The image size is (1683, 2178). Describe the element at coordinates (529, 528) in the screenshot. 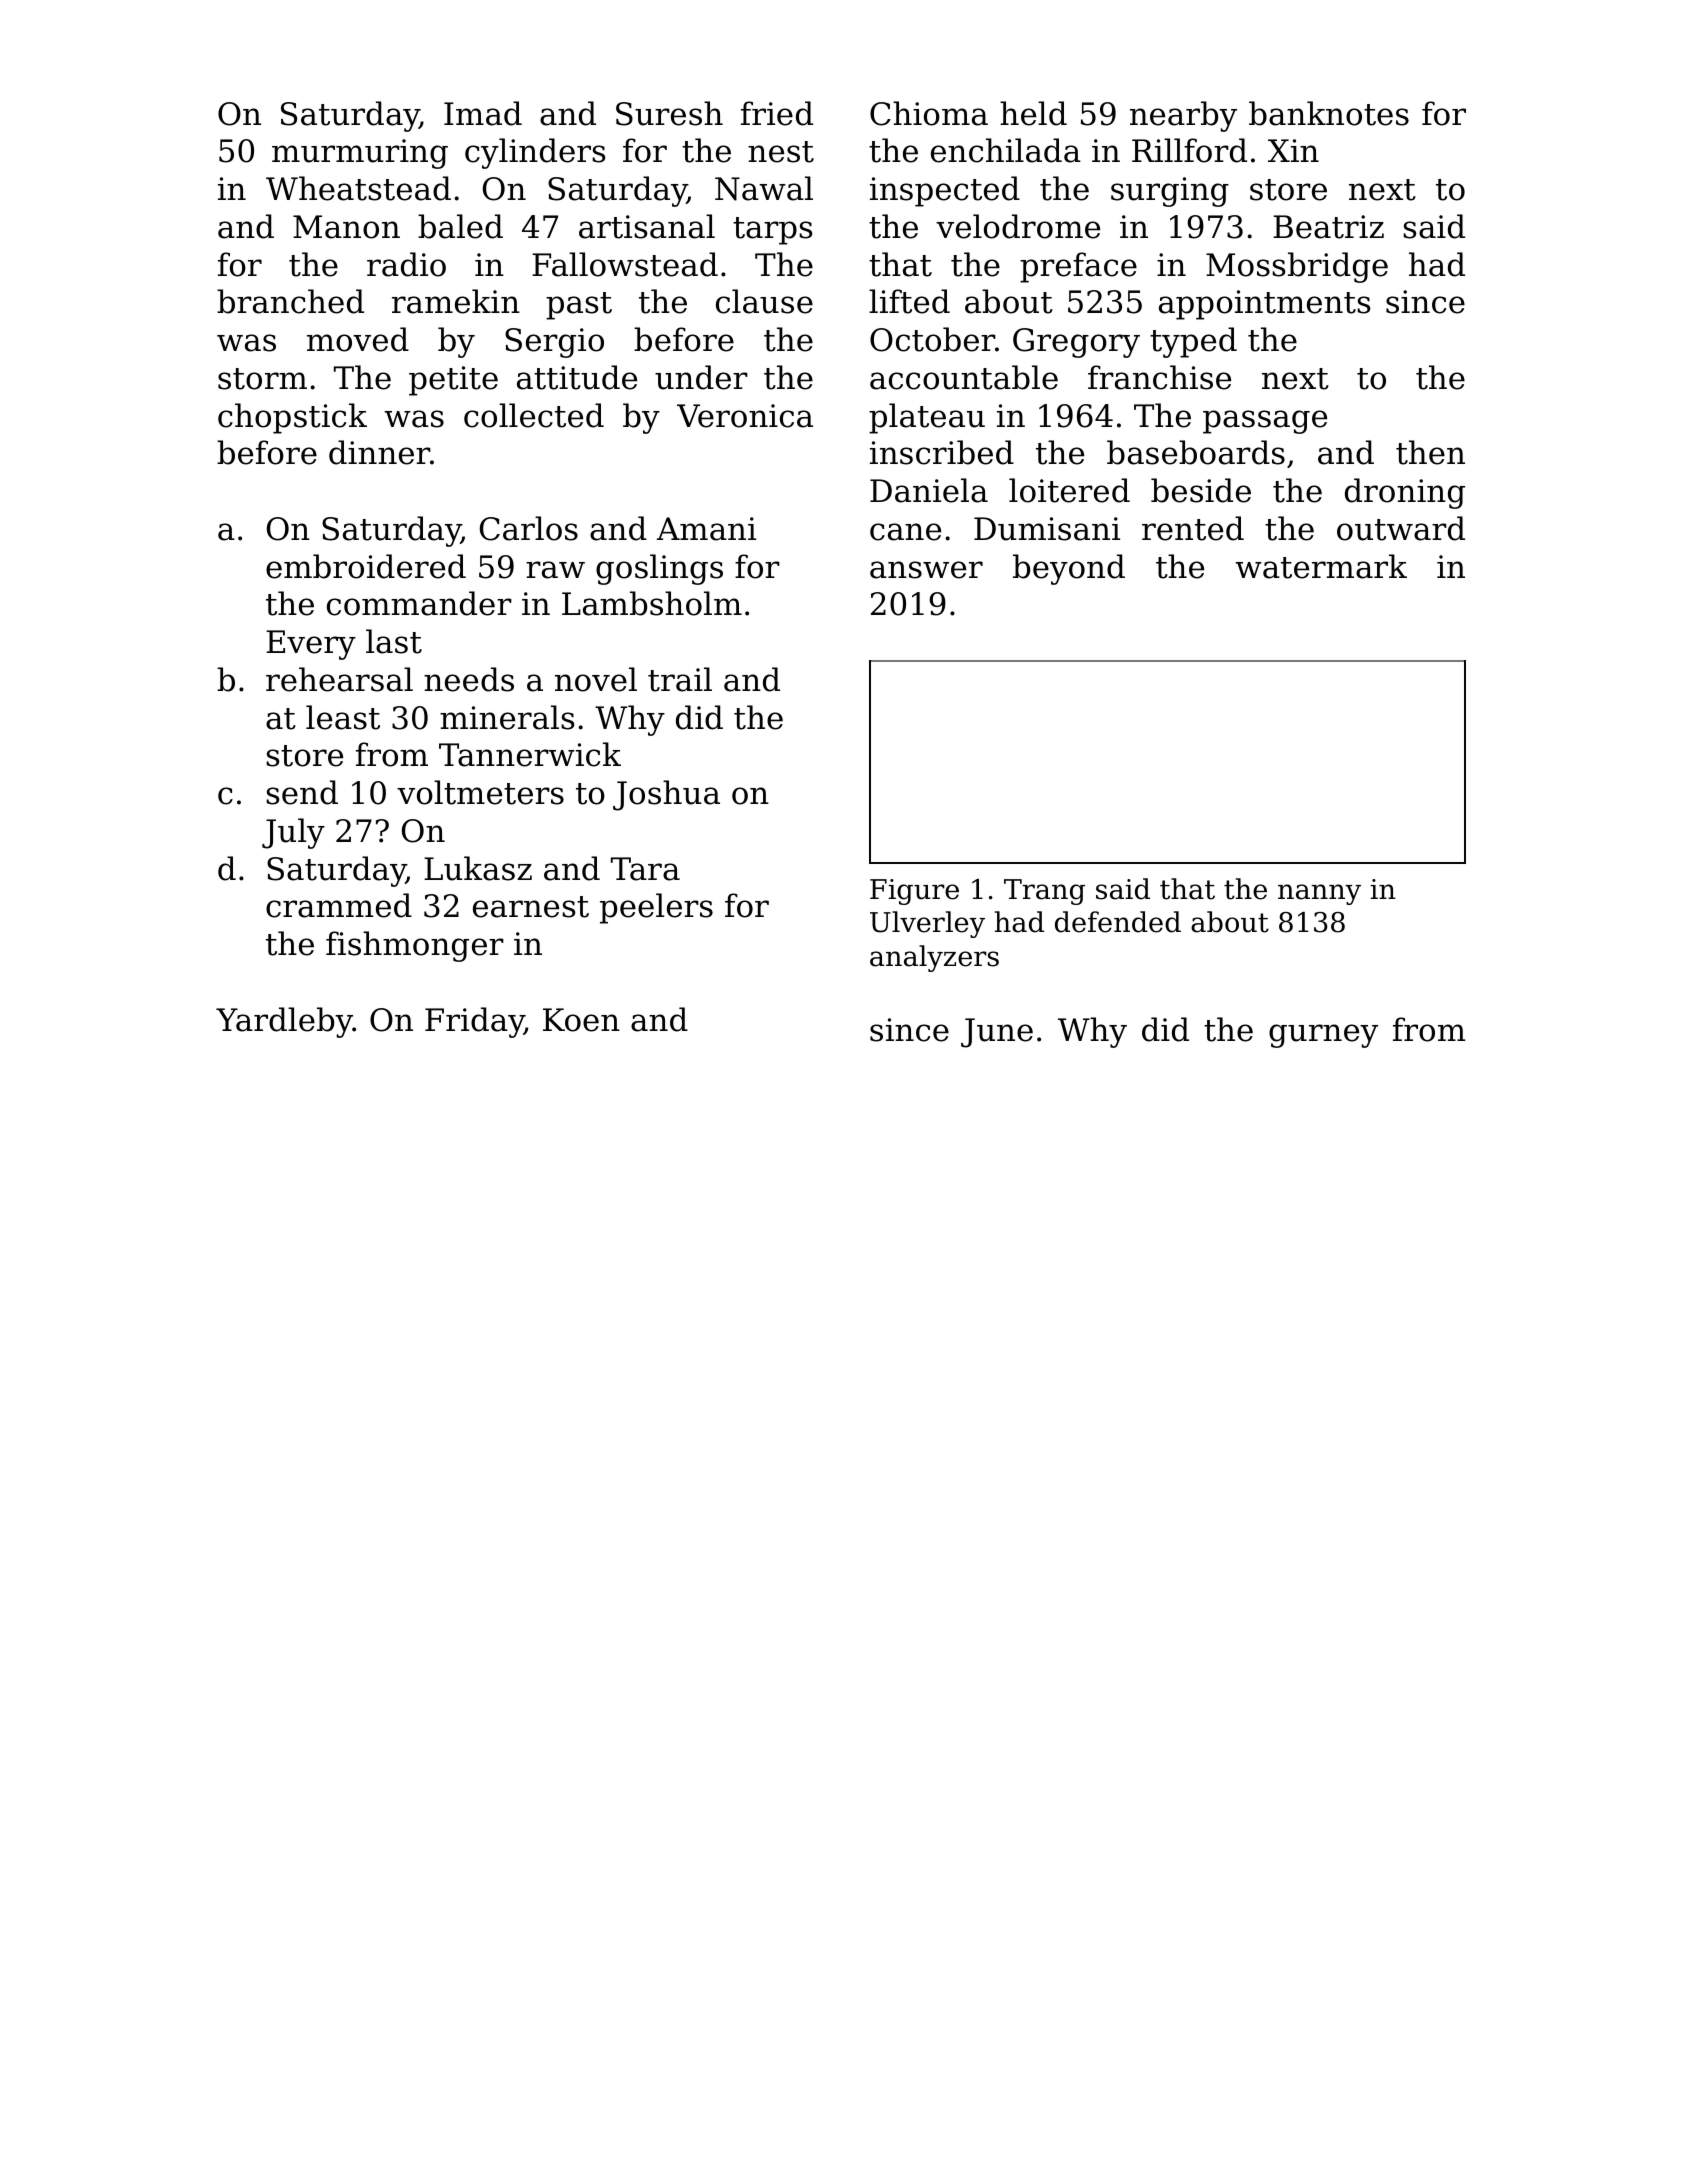

I see `Carlos` at that location.
